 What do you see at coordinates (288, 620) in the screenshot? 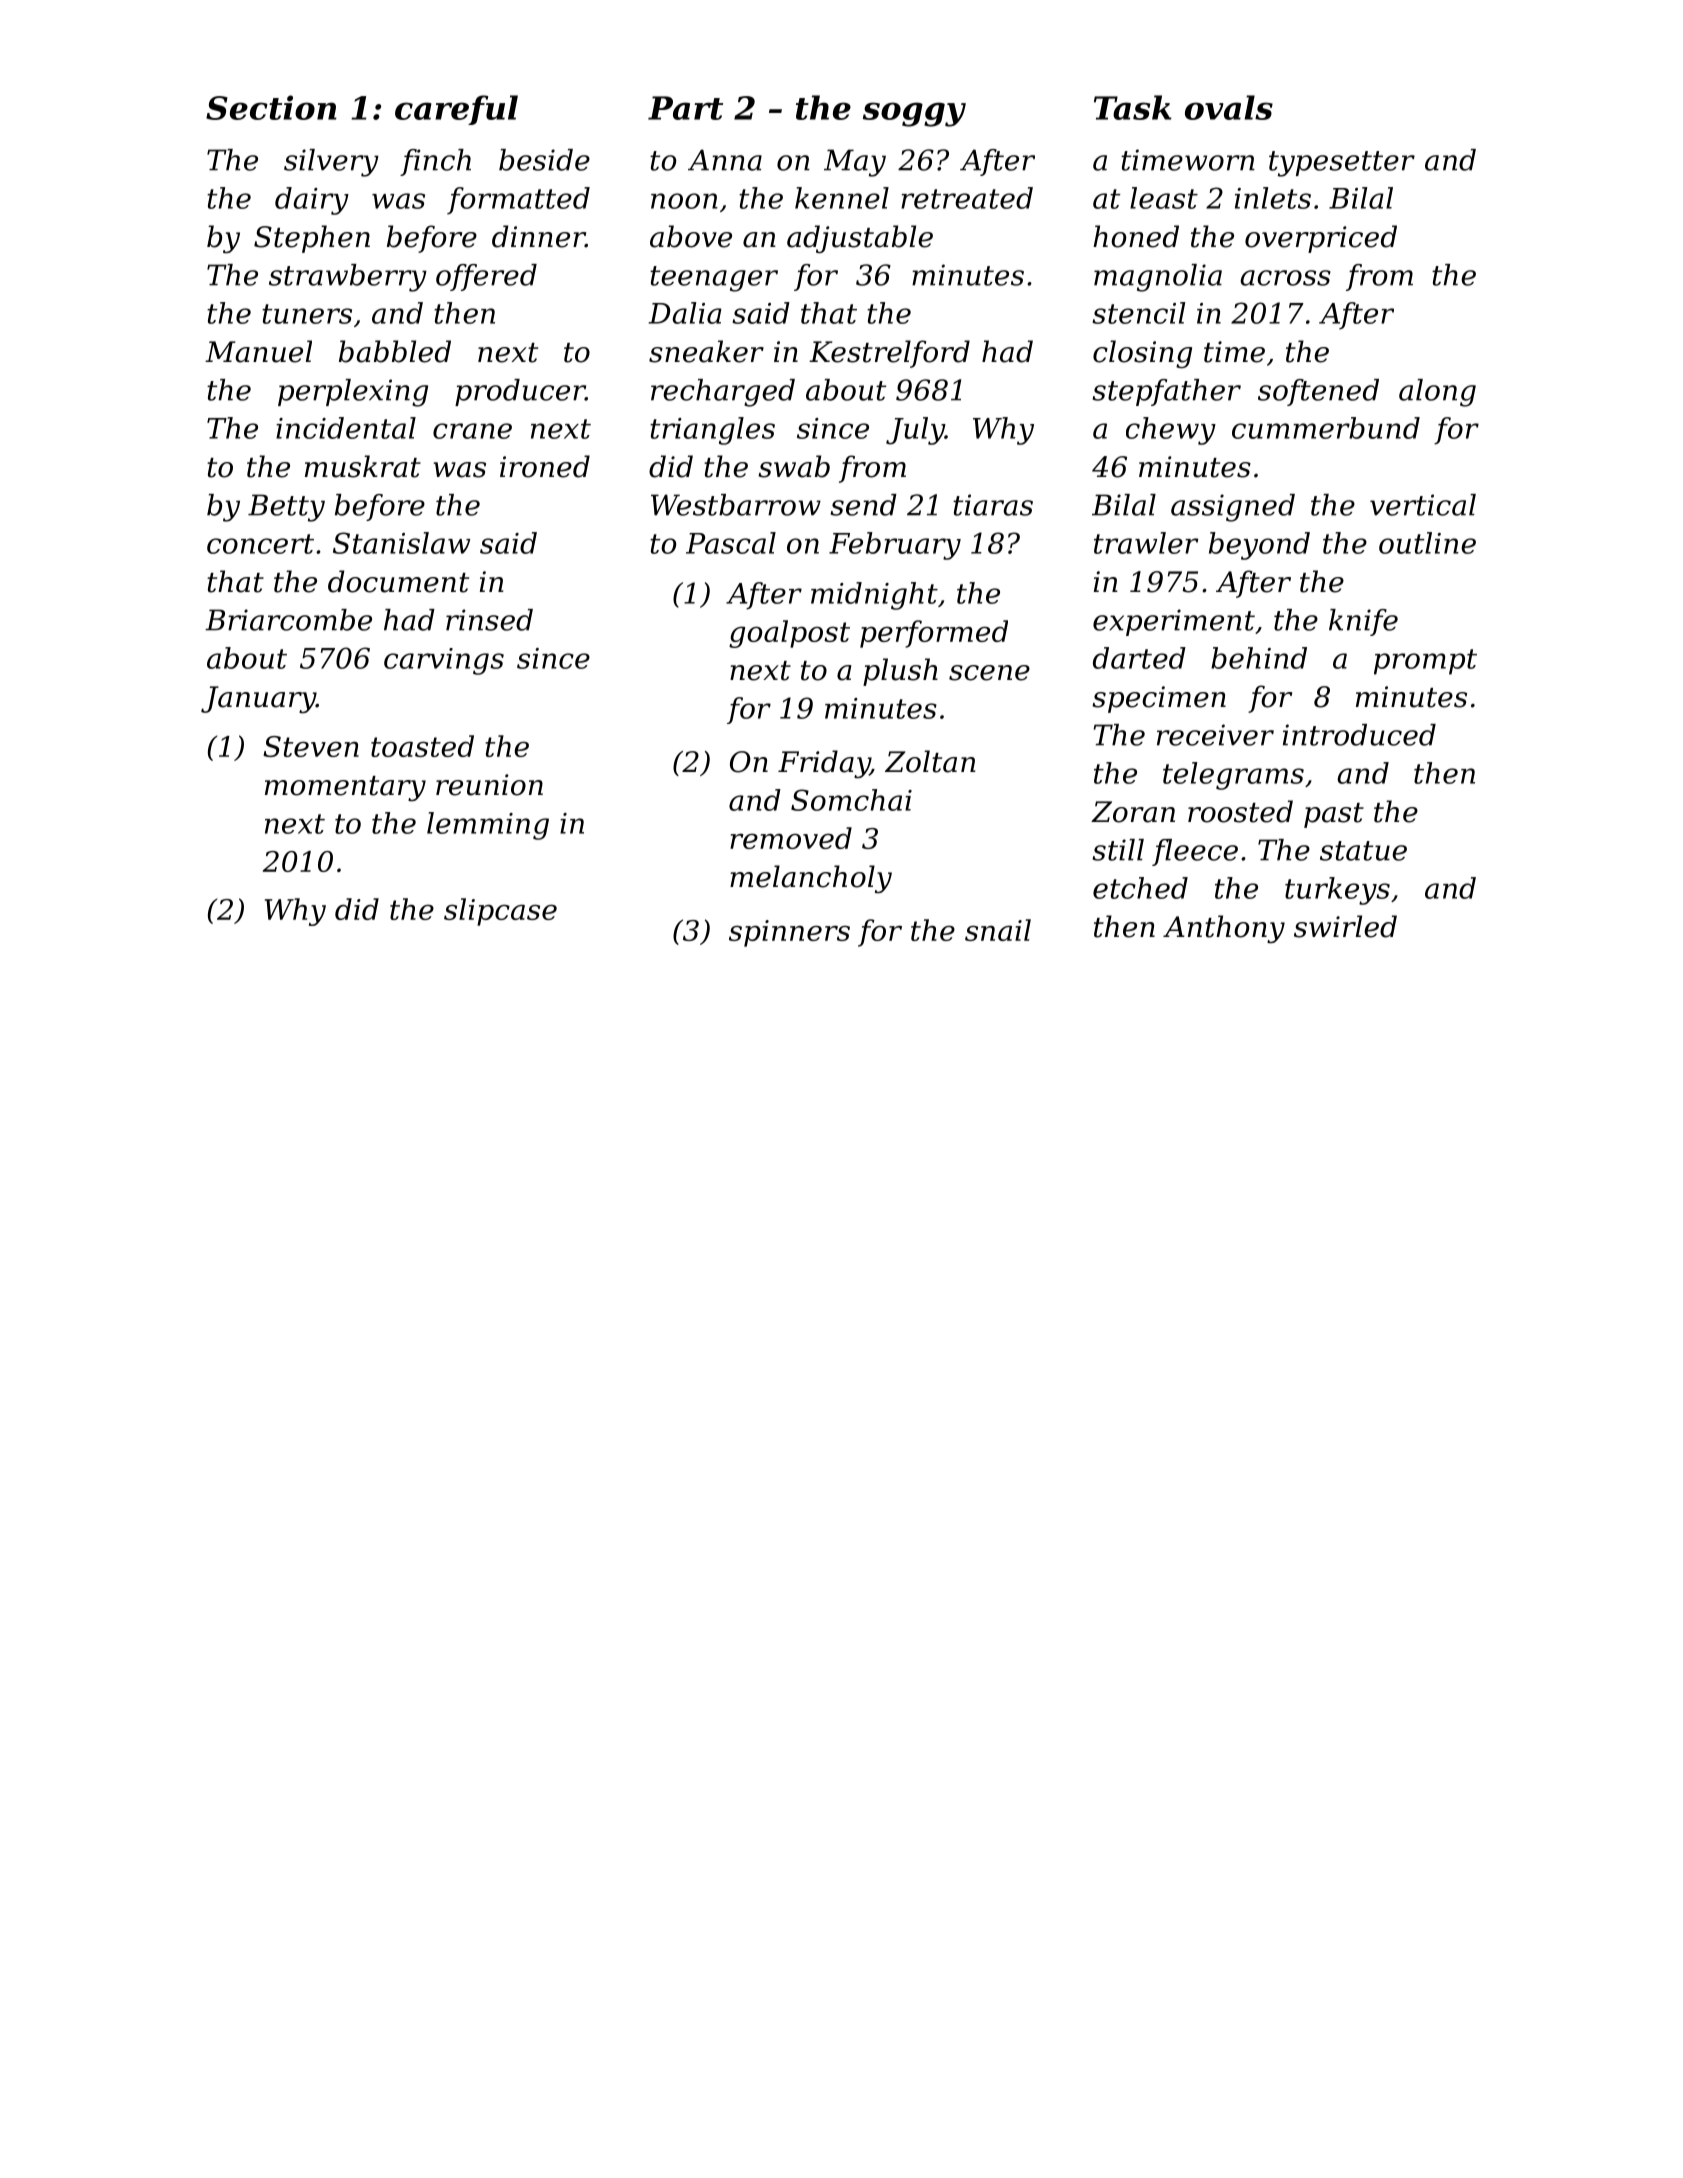
I see `Briarcombe` at bounding box center [288, 620].
